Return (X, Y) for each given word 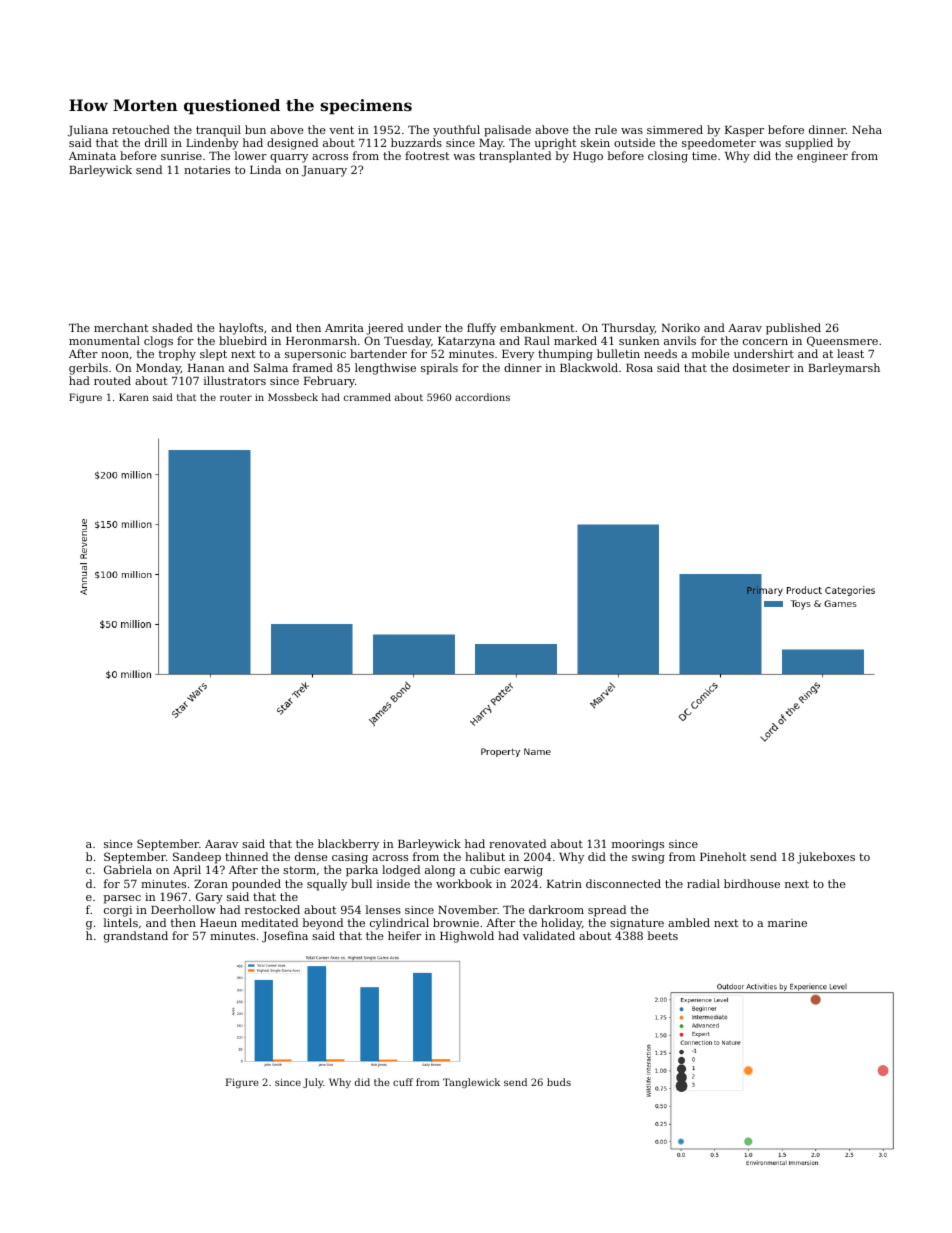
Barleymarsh (844, 369)
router (236, 397)
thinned (246, 856)
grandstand (136, 937)
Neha (867, 129)
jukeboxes (826, 858)
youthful (456, 131)
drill (156, 142)
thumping (565, 355)
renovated (517, 843)
